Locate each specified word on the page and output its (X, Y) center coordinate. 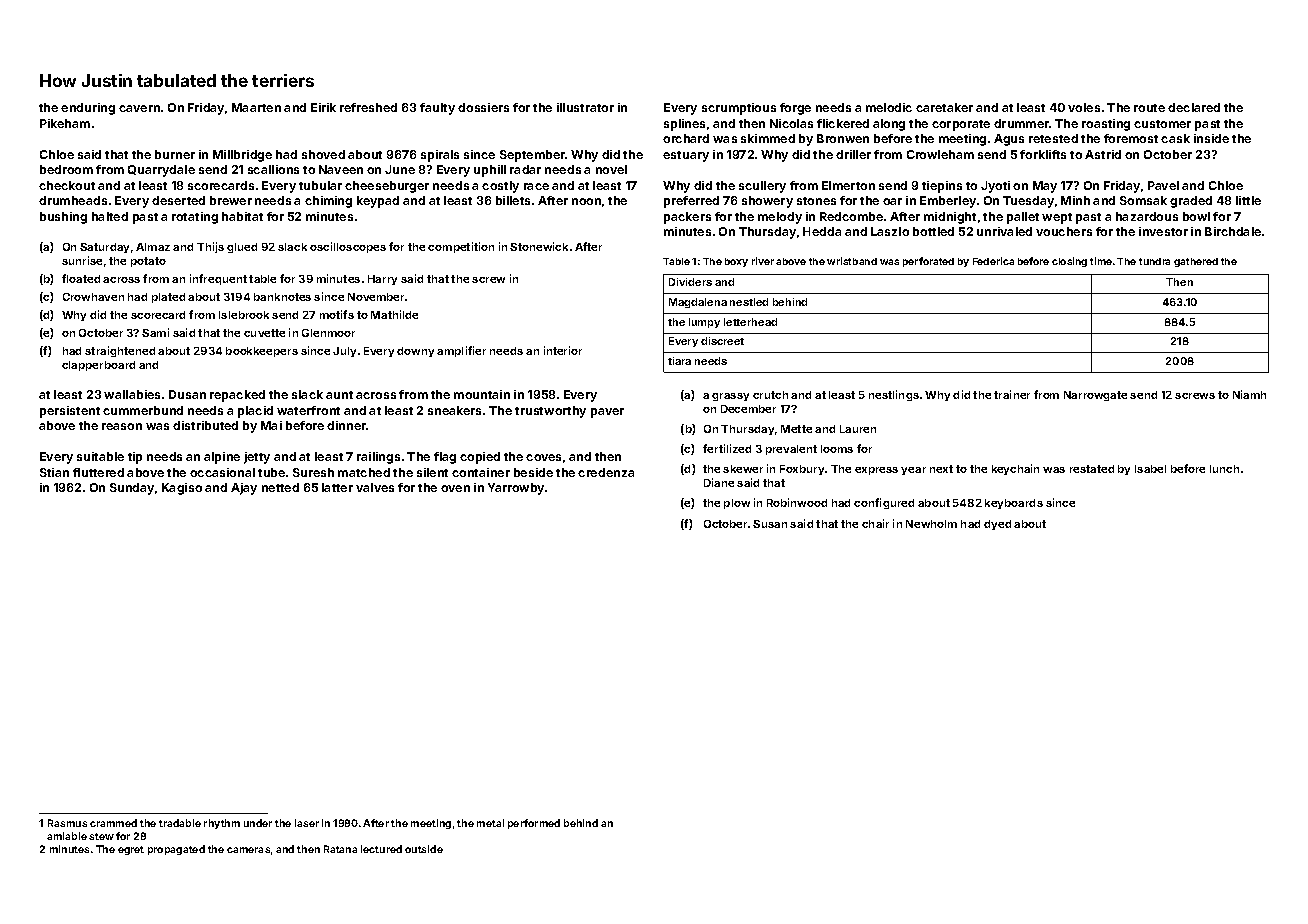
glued (242, 248)
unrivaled (1004, 231)
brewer (231, 200)
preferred (691, 202)
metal (490, 823)
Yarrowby (517, 489)
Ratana (340, 849)
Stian (54, 472)
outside (424, 849)
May (1045, 187)
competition (461, 247)
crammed (113, 823)
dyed (997, 525)
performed (534, 824)
